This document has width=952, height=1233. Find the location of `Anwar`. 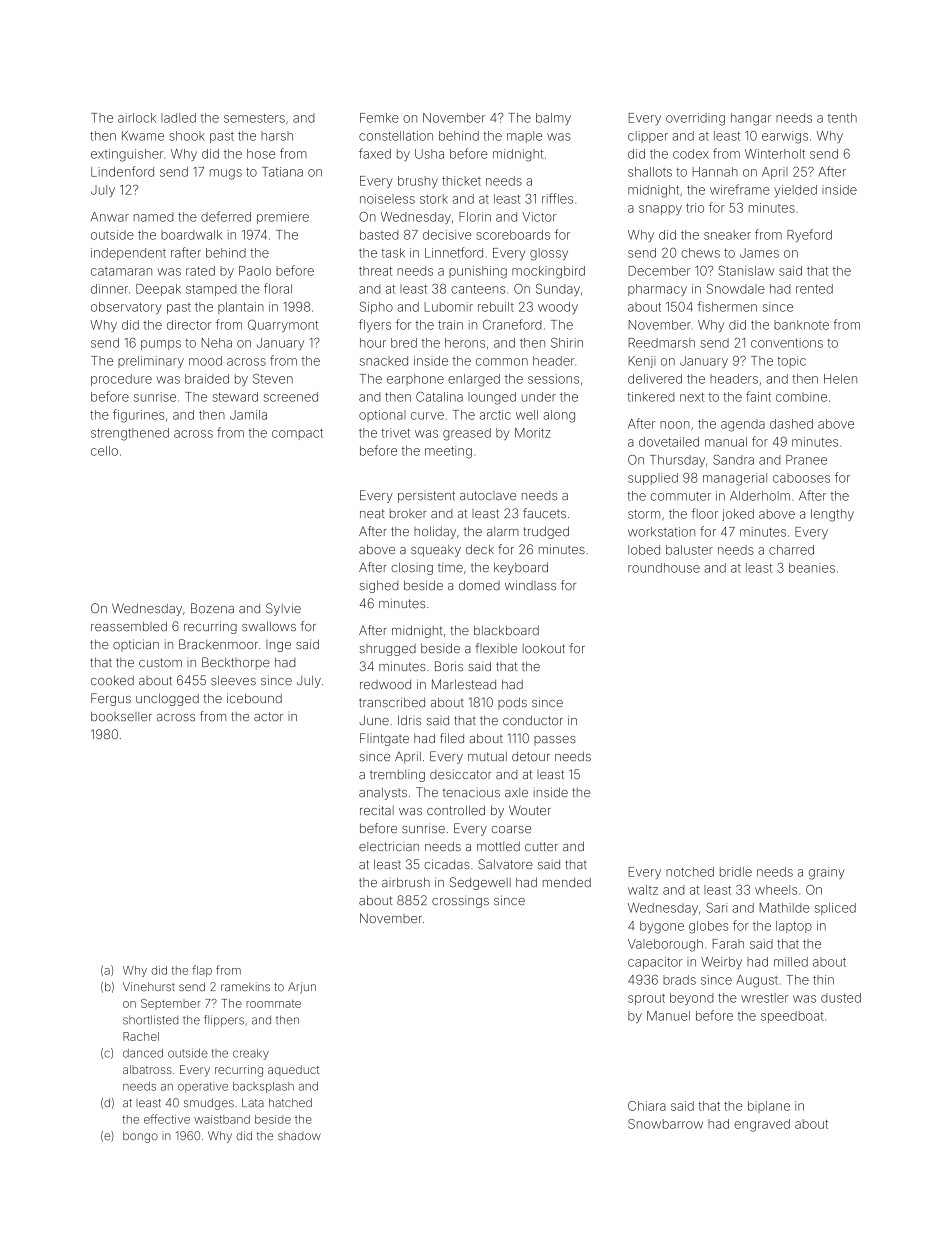

Anwar is located at coordinates (110, 217).
